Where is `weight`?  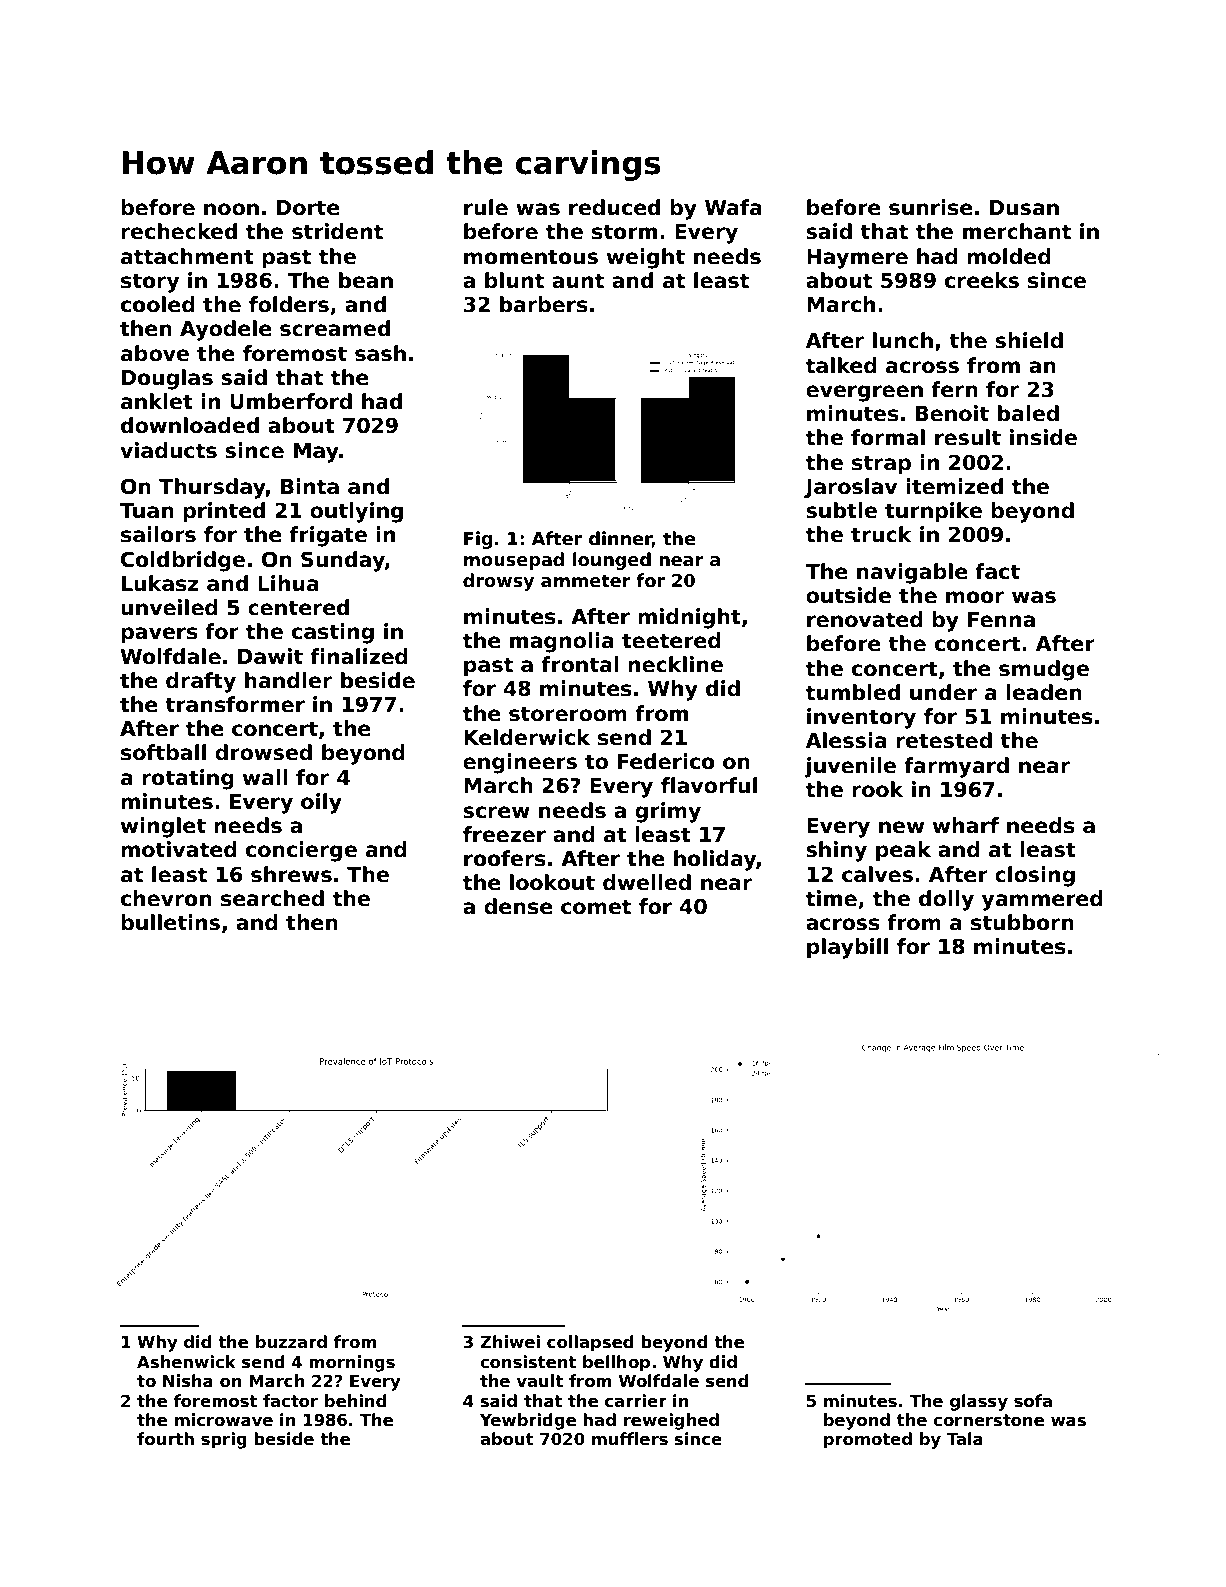
weight is located at coordinates (646, 258).
